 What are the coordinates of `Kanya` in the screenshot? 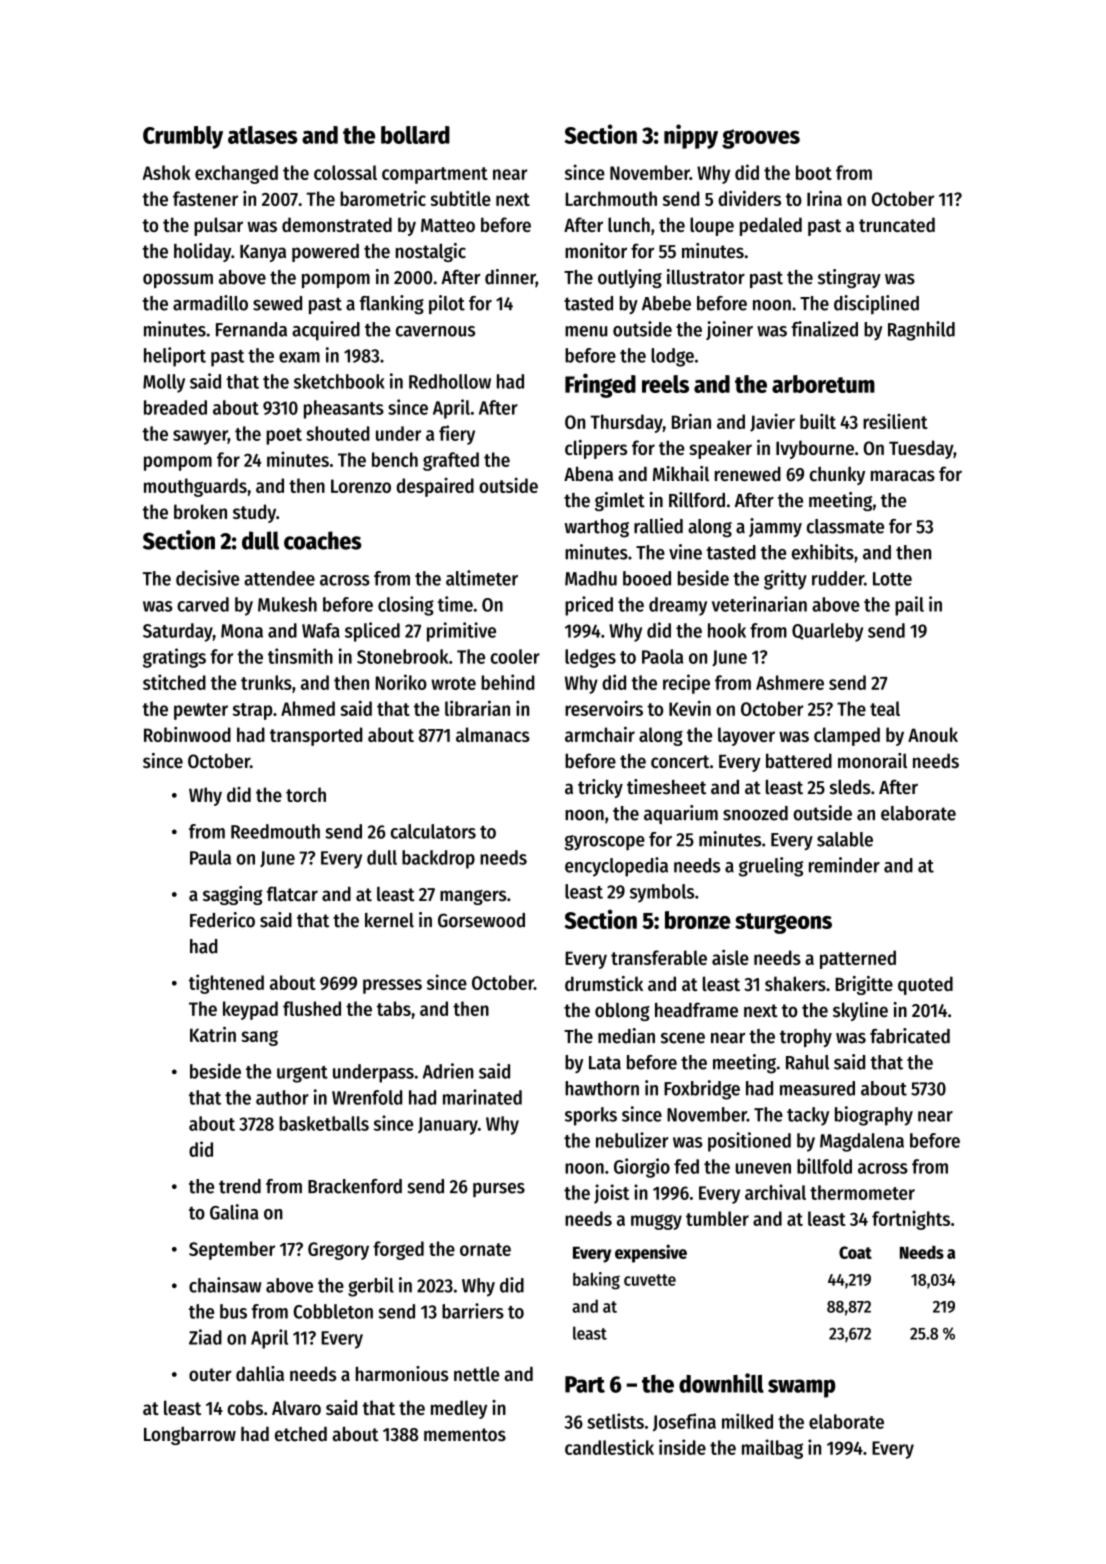 It's located at (263, 253).
